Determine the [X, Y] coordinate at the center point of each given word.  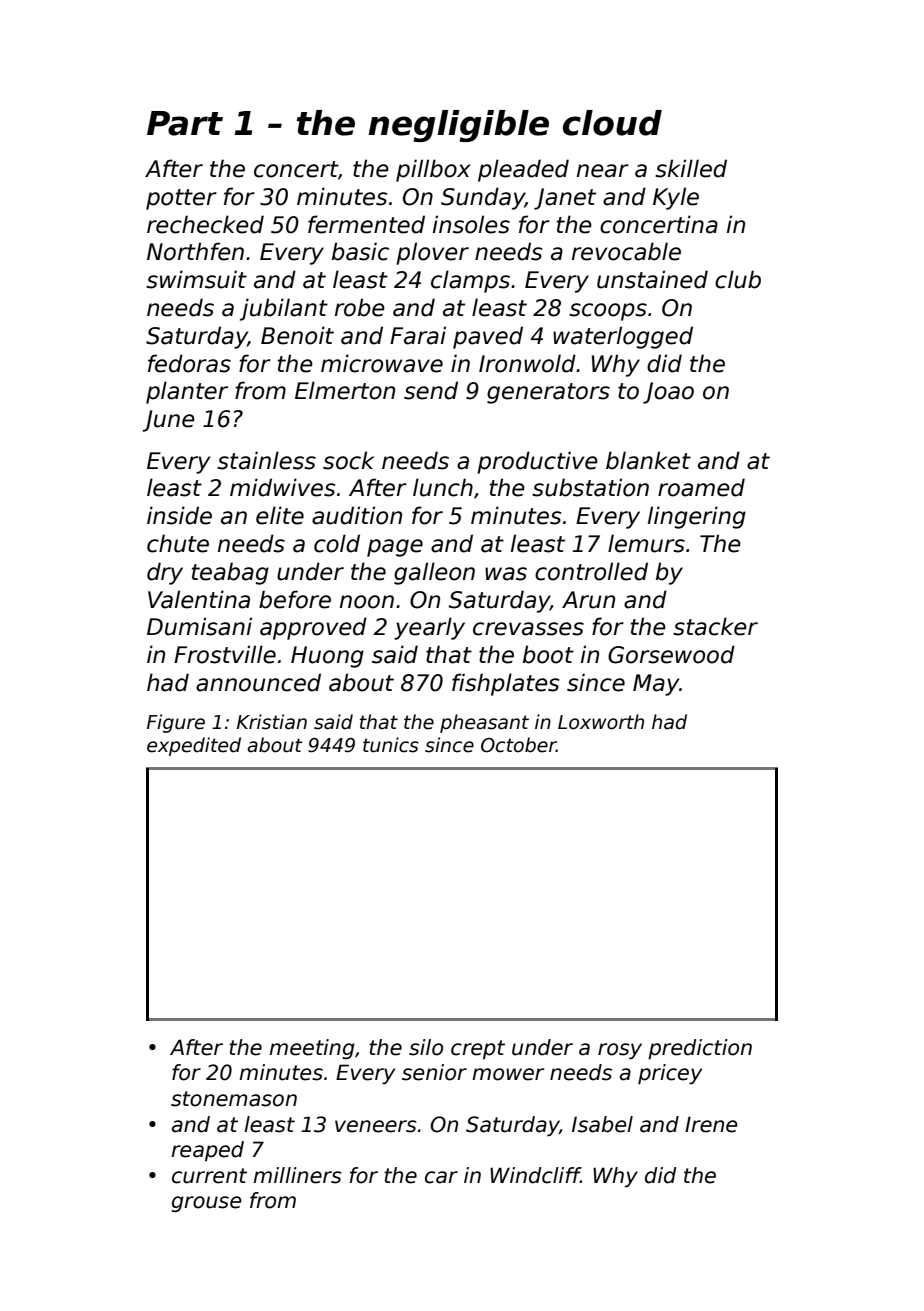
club [738, 279]
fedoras [189, 363]
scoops [608, 312]
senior [434, 1072]
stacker [715, 626]
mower [508, 1074]
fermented [366, 224]
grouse [207, 1204]
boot [548, 654]
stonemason [234, 1099]
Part [185, 123]
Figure [176, 723]
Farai [418, 335]
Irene [711, 1124]
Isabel [602, 1124]
